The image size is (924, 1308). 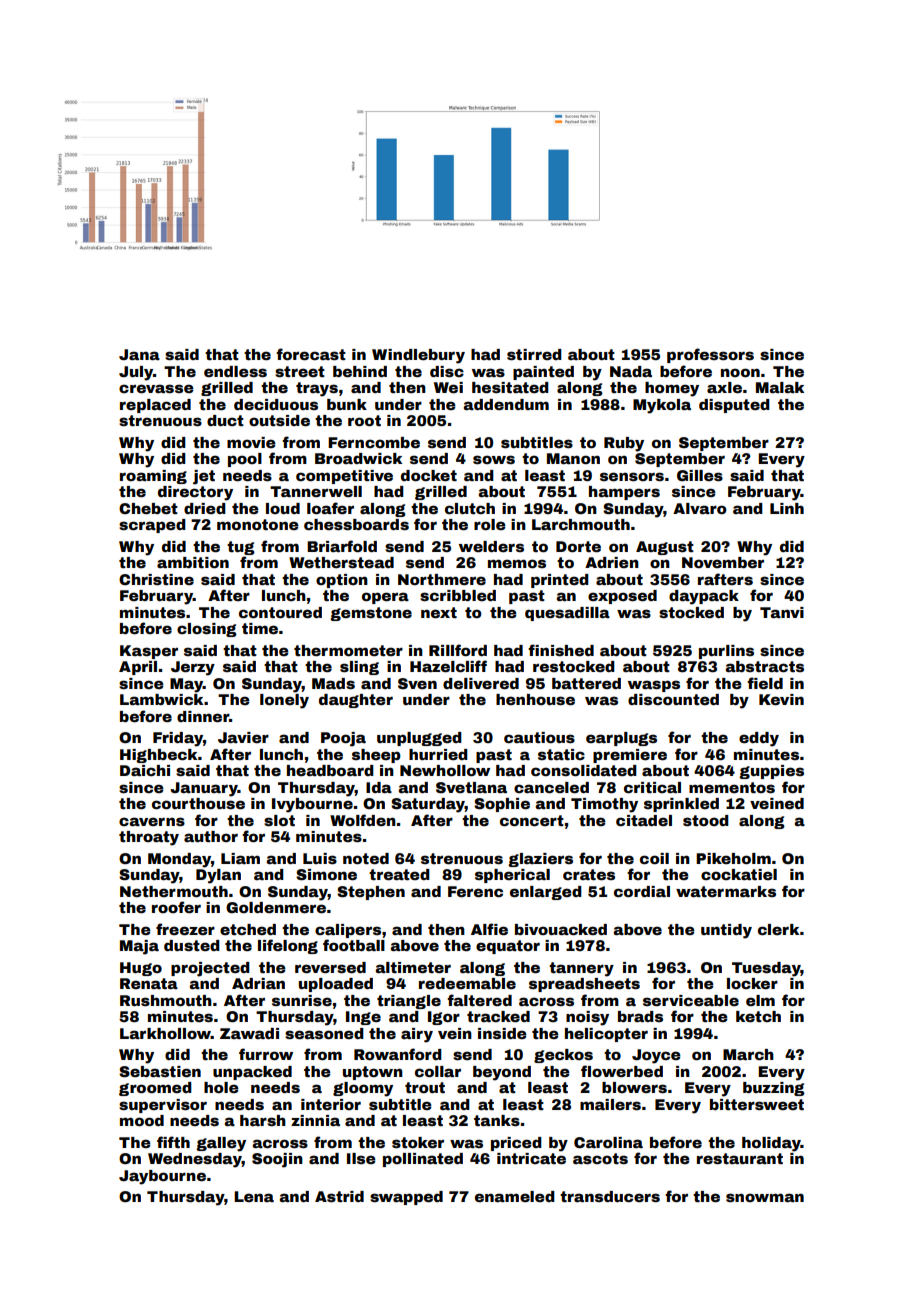 What do you see at coordinates (162, 1177) in the document?
I see `Jaybourne` at bounding box center [162, 1177].
